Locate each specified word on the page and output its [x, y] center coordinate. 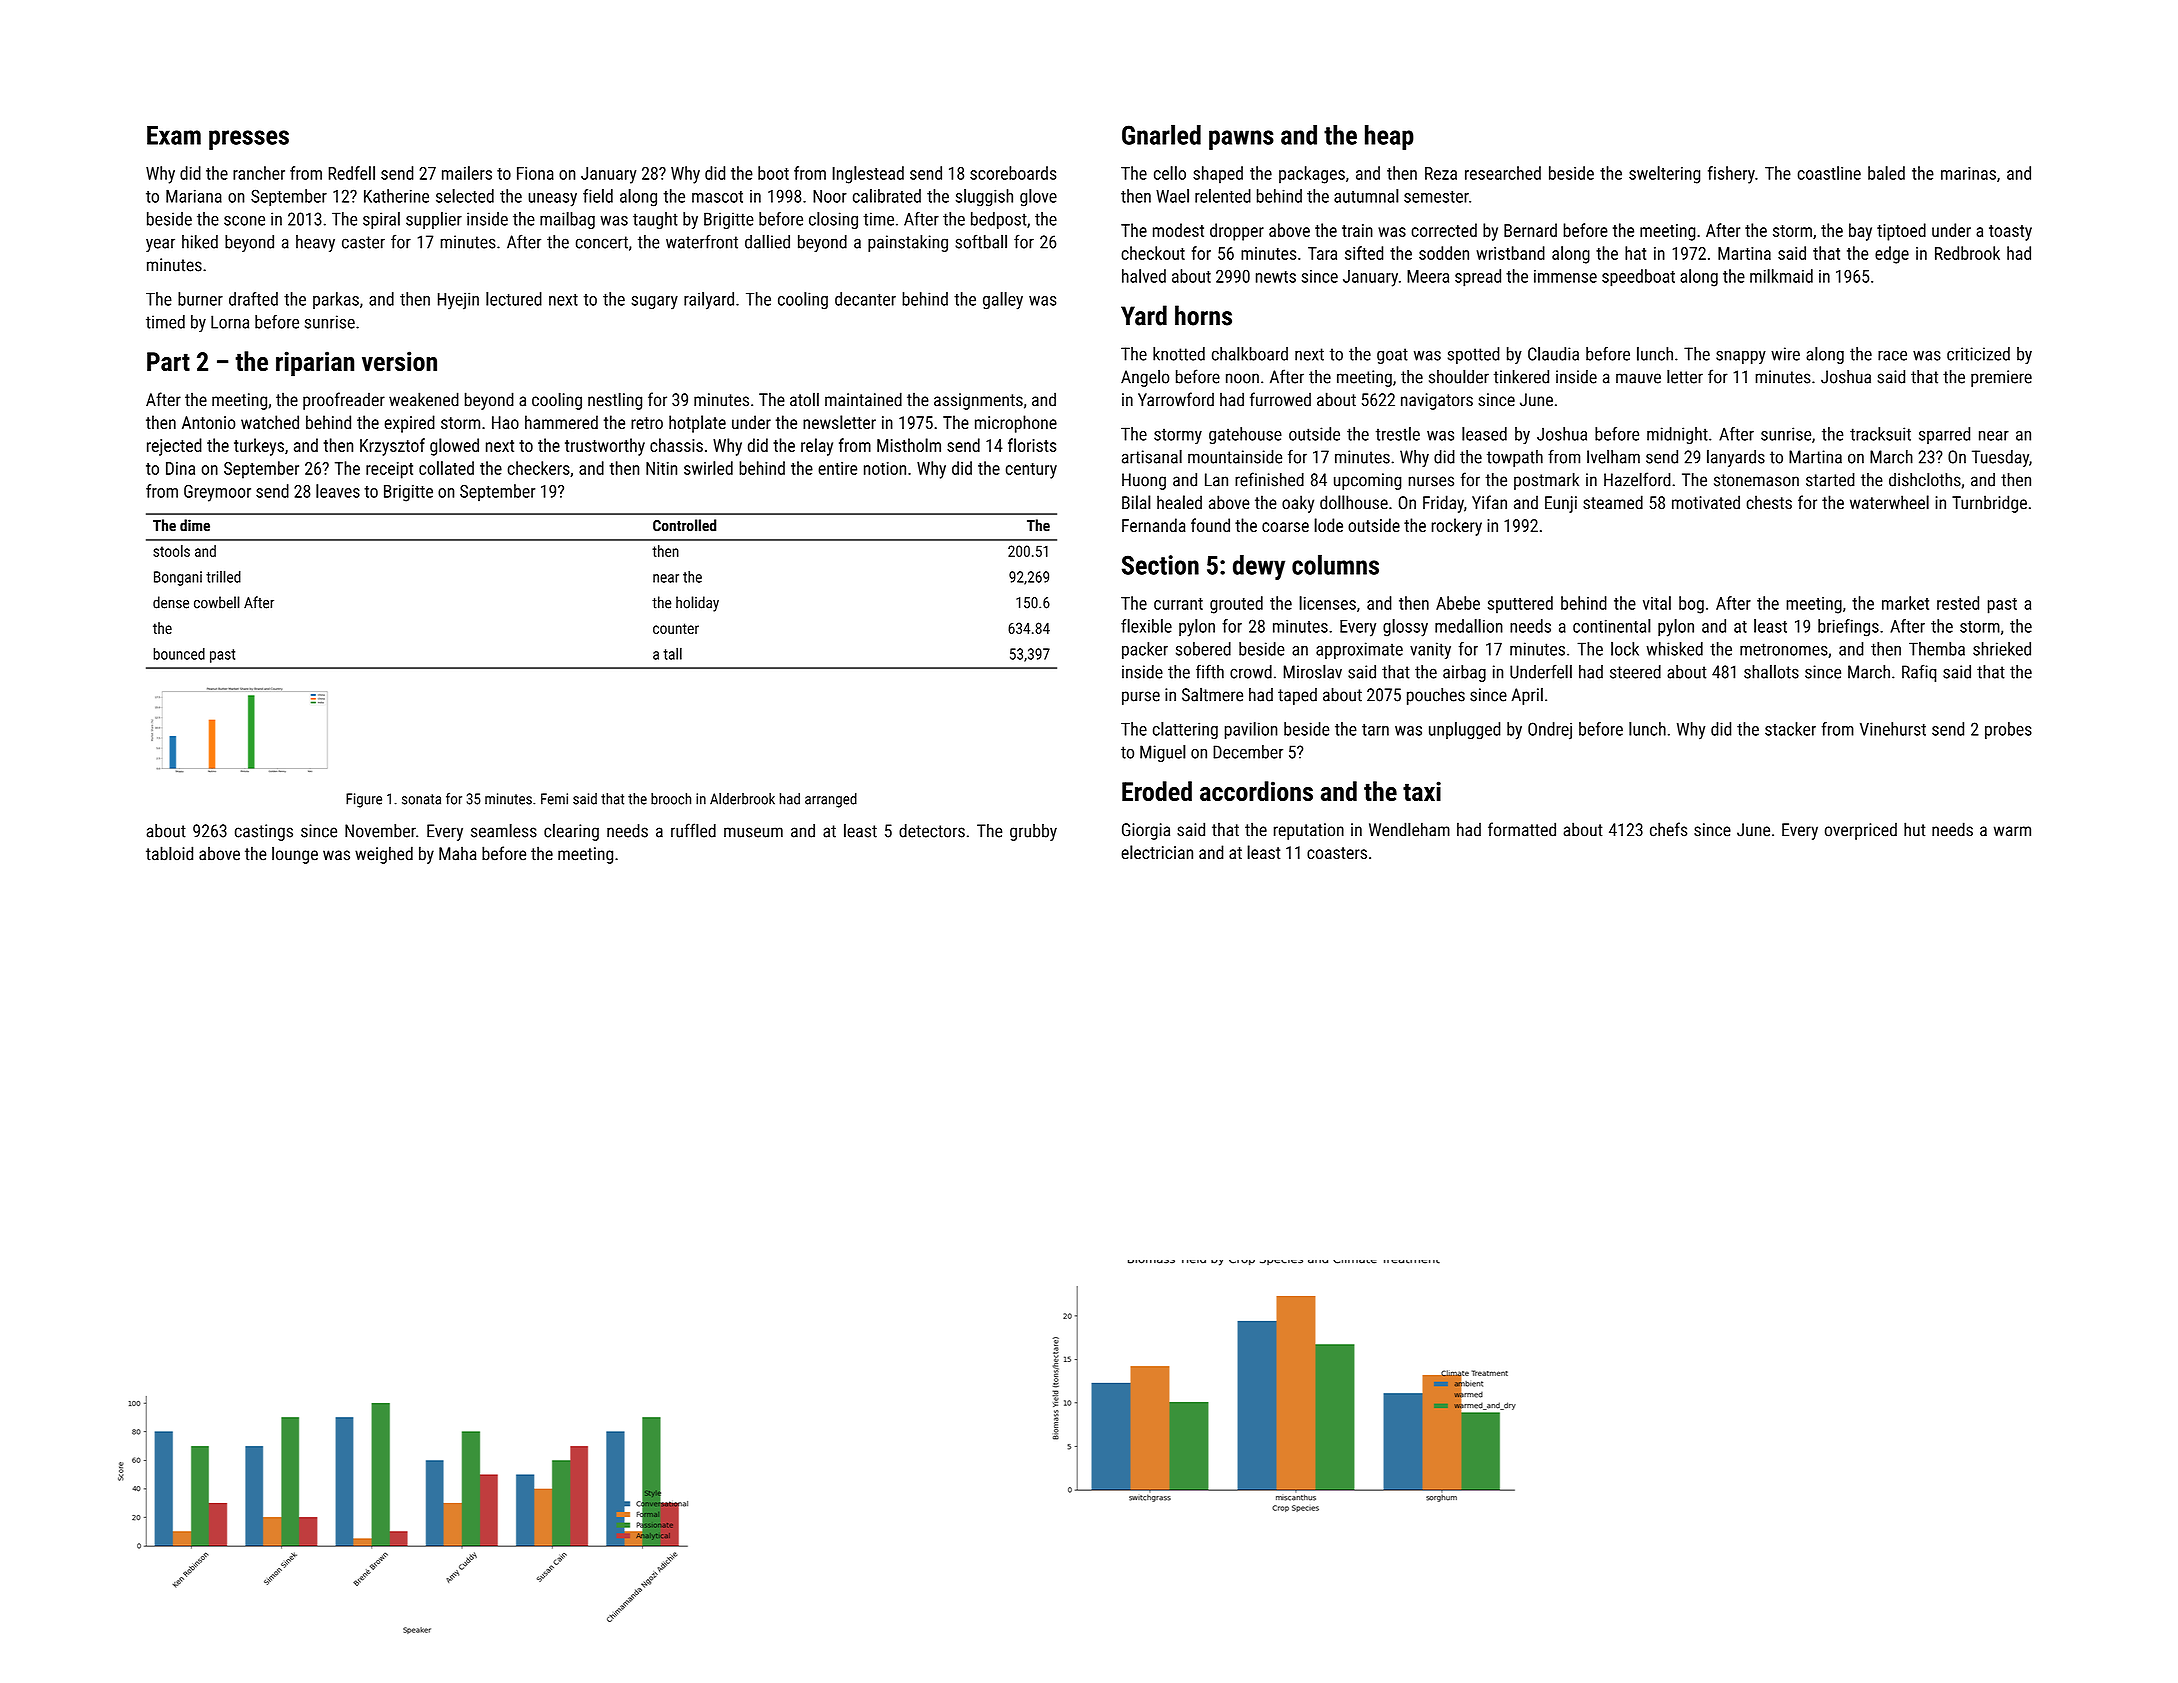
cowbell [217, 602]
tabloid [169, 853]
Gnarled [1161, 134]
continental [1612, 626]
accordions [1256, 791]
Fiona [535, 173]
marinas [1968, 173]
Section [1160, 565]
